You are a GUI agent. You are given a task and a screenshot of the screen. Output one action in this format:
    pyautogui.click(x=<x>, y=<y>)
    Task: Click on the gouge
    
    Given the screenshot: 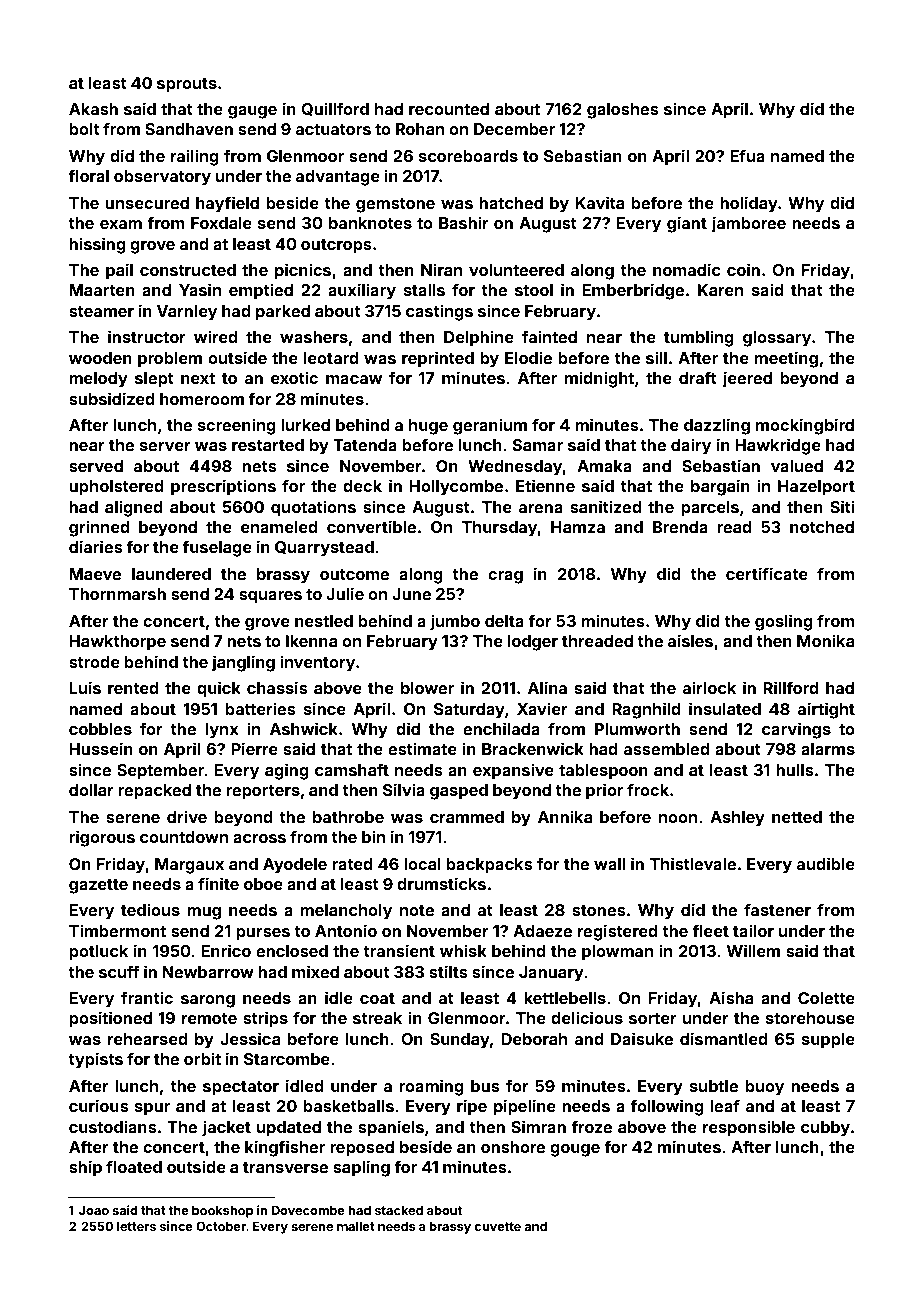 What is the action you would take?
    pyautogui.click(x=575, y=1150)
